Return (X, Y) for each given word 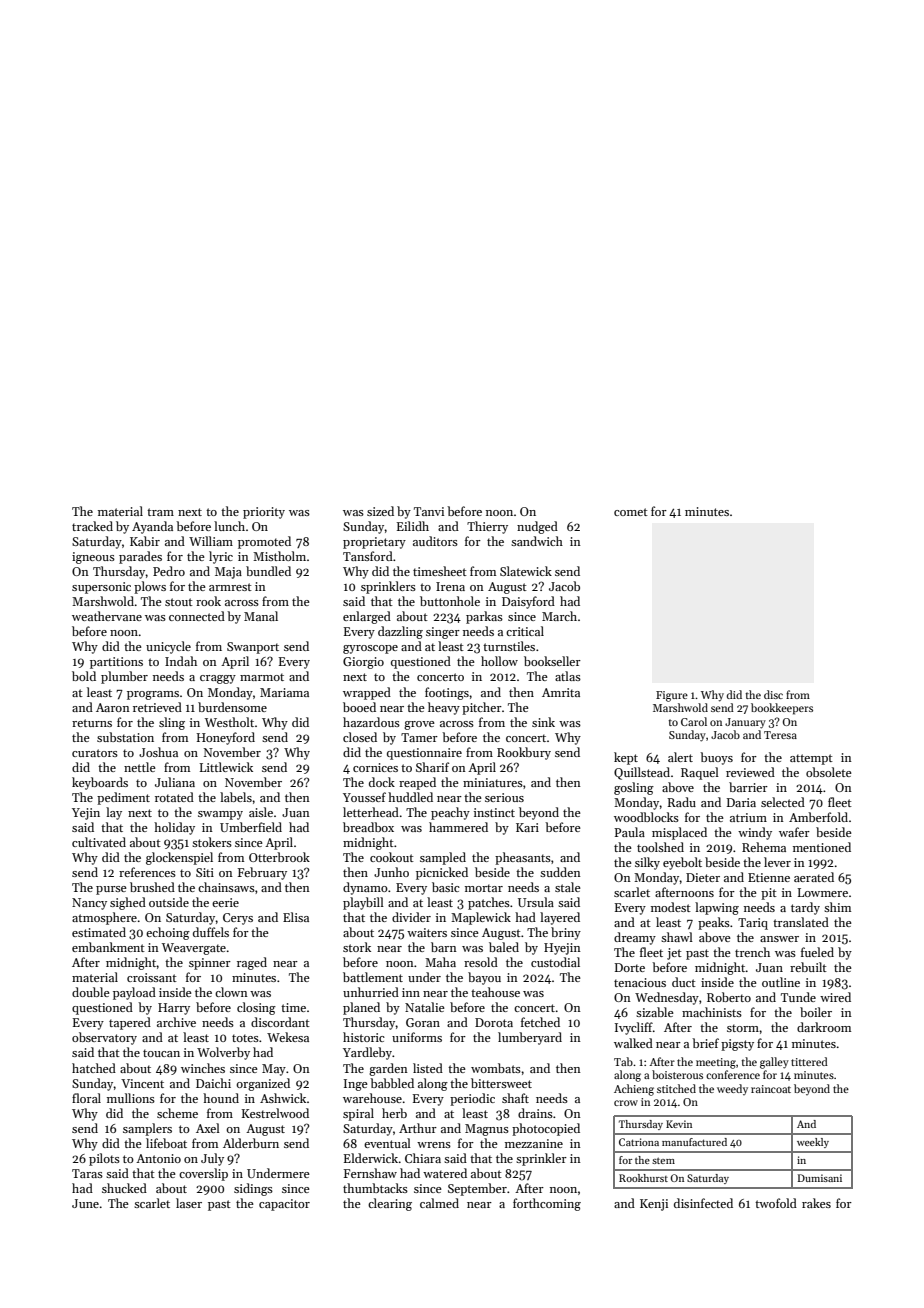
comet (631, 512)
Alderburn (251, 1143)
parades (140, 557)
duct (684, 982)
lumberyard (530, 1038)
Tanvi (429, 511)
